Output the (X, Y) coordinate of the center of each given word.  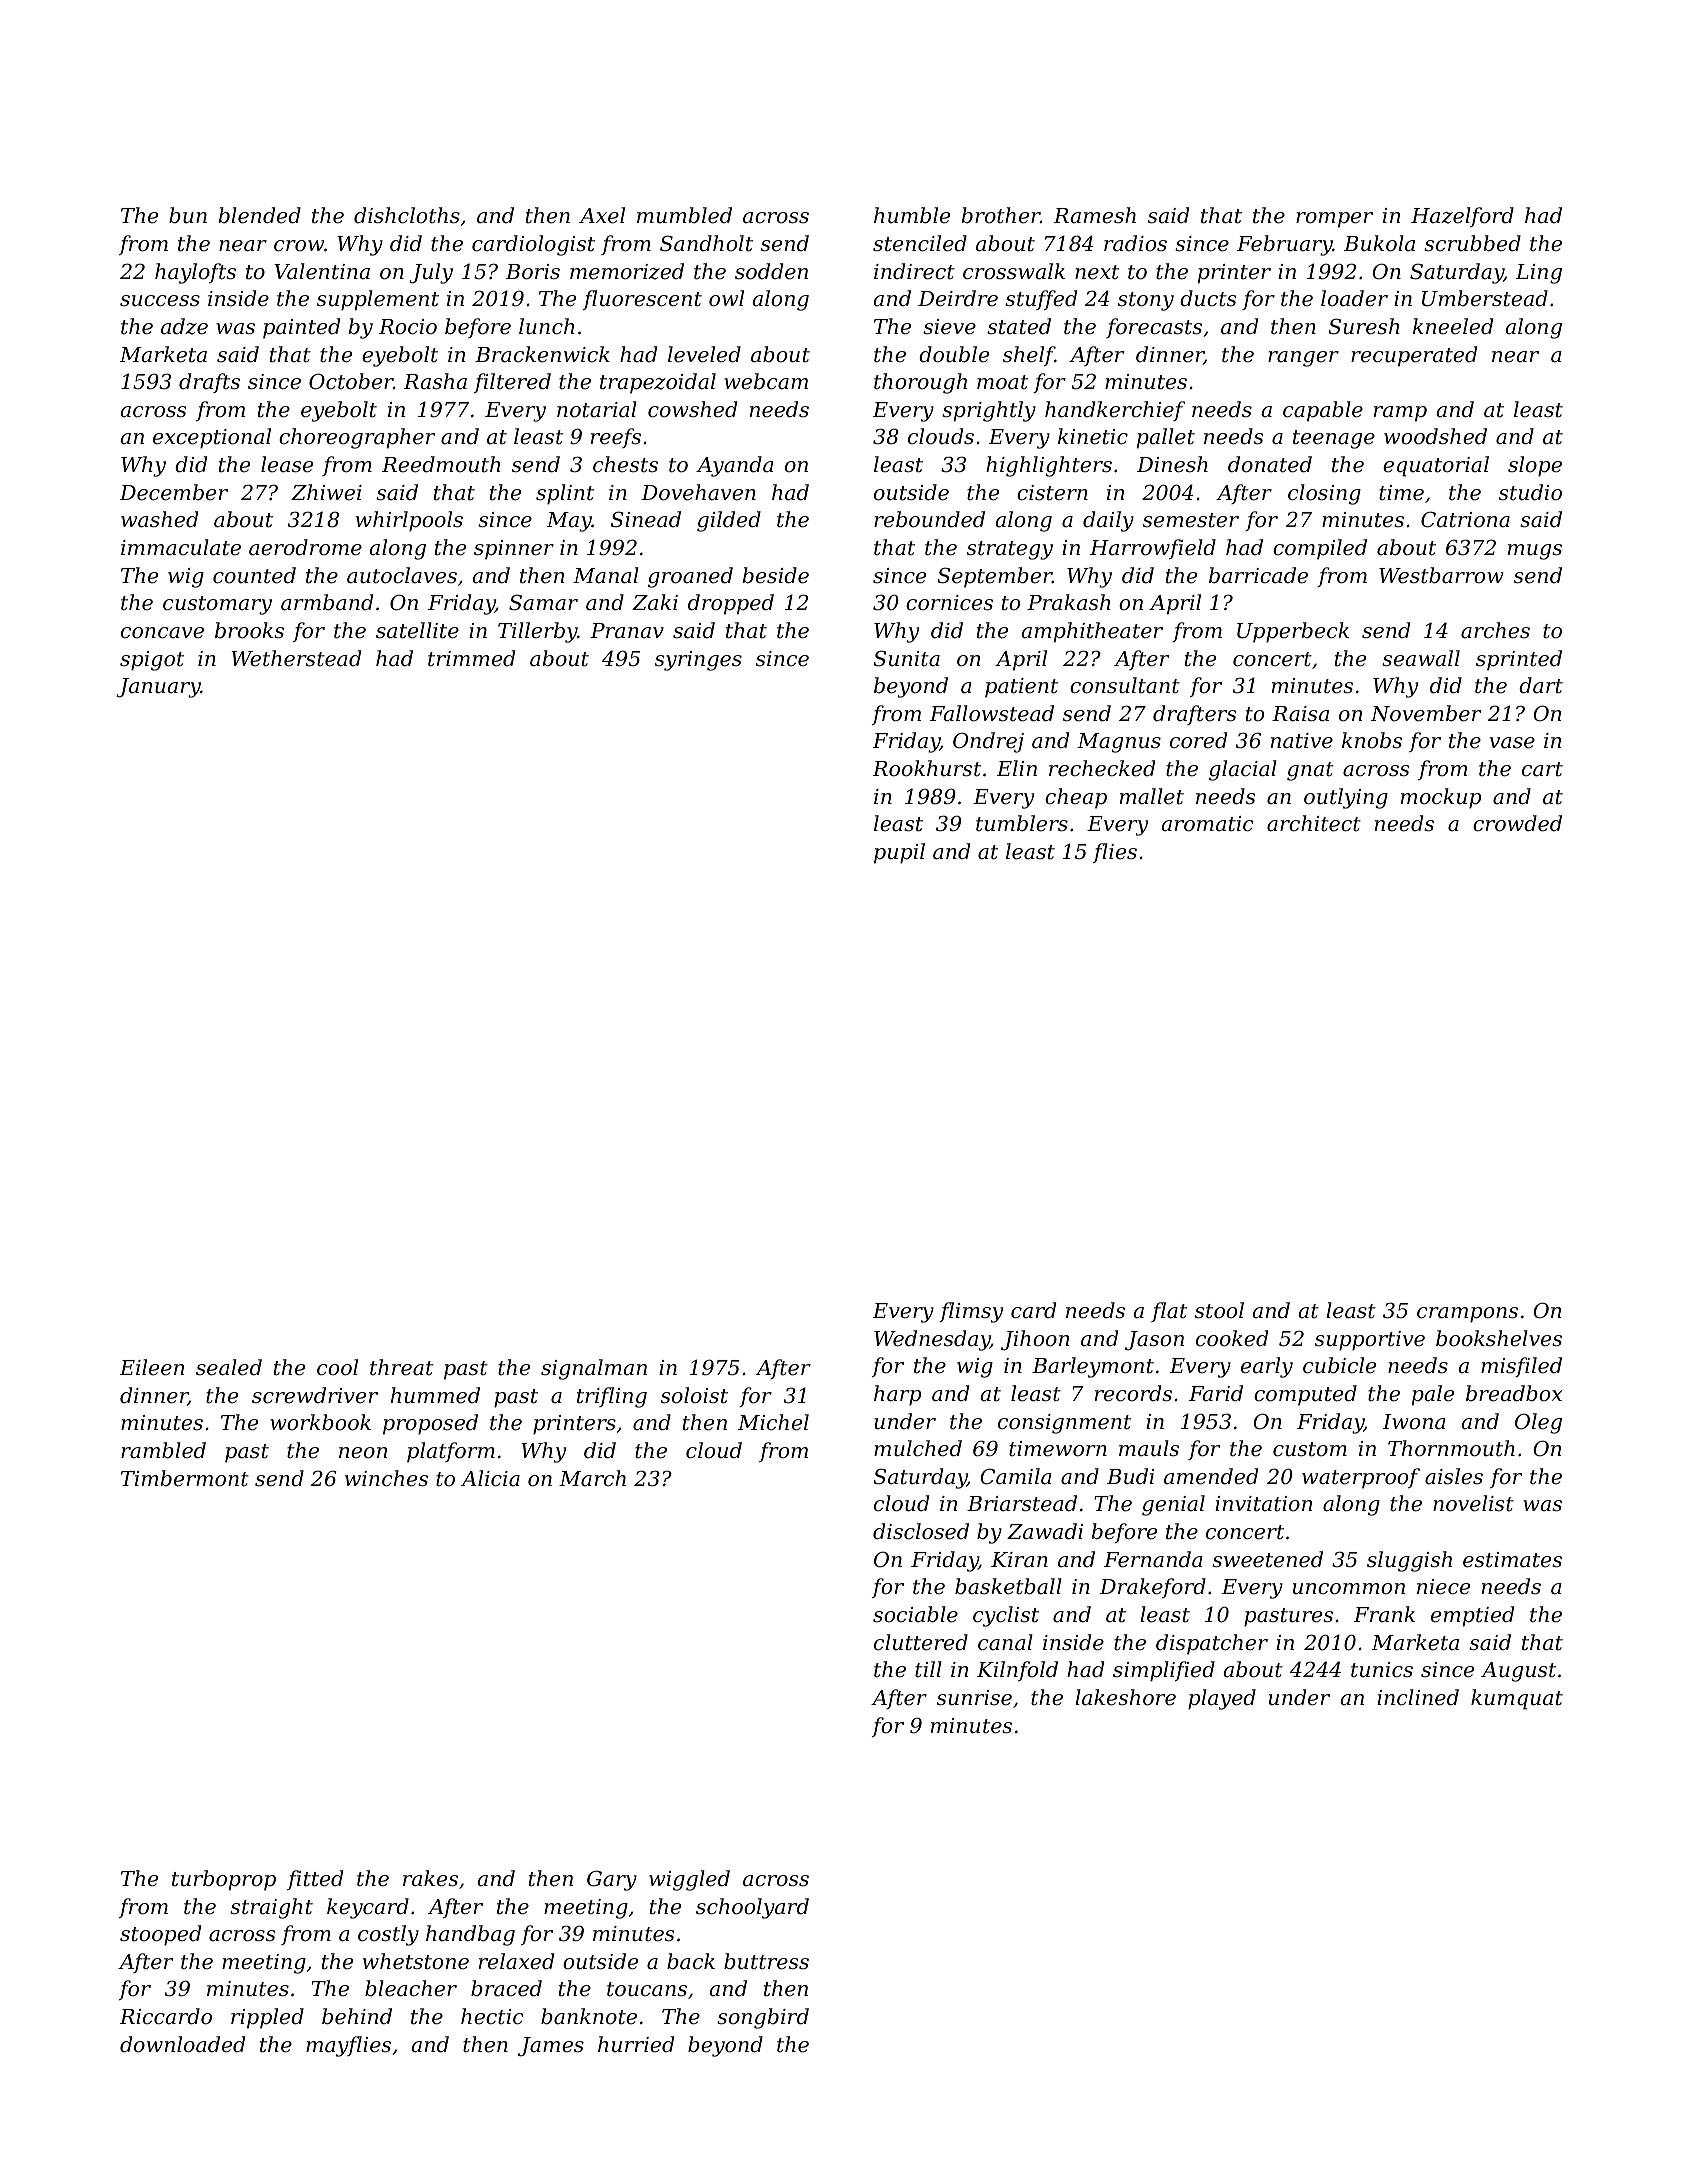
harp (897, 1395)
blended (259, 215)
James (551, 2047)
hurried (636, 2044)
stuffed (1041, 300)
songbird (763, 2018)
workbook (320, 1422)
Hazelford (1462, 217)
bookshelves (1499, 1338)
